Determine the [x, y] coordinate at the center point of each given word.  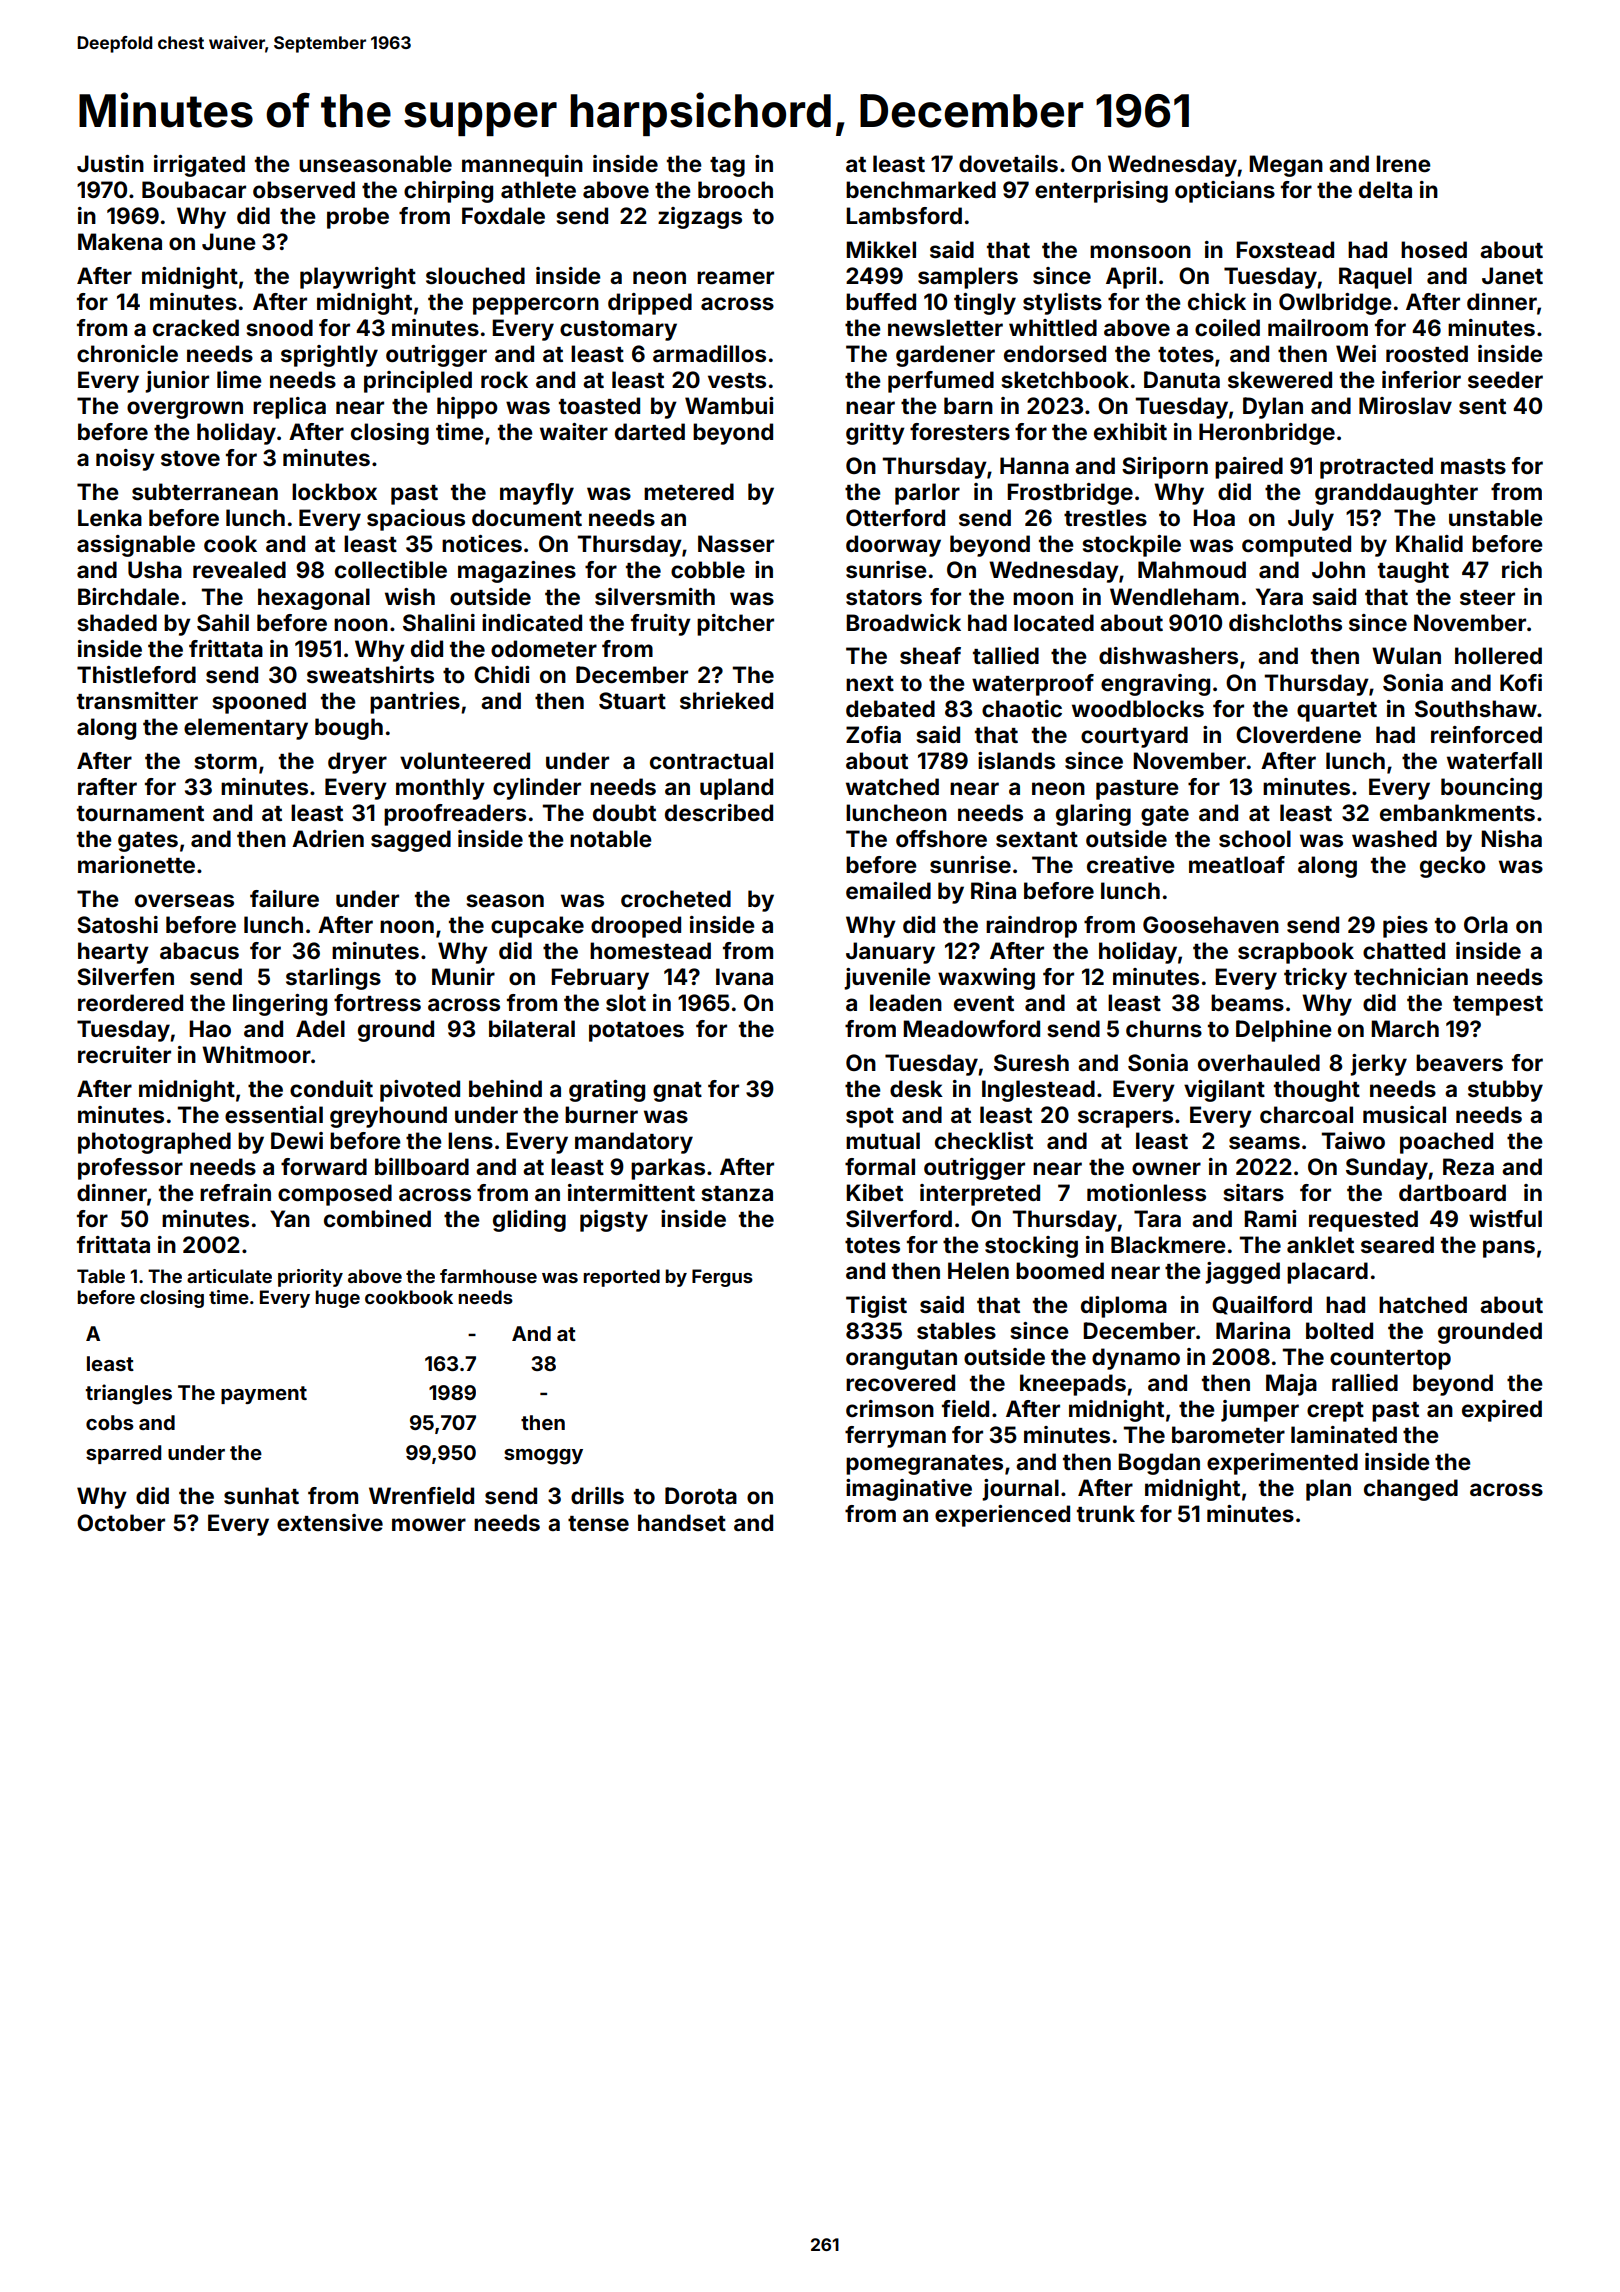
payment [264, 1395]
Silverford [899, 1218]
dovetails [1008, 163]
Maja [1291, 1385]
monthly [440, 789]
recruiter [124, 1054]
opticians [1225, 192]
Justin [110, 163]
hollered [1498, 655]
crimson [890, 1408]
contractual [711, 760]
